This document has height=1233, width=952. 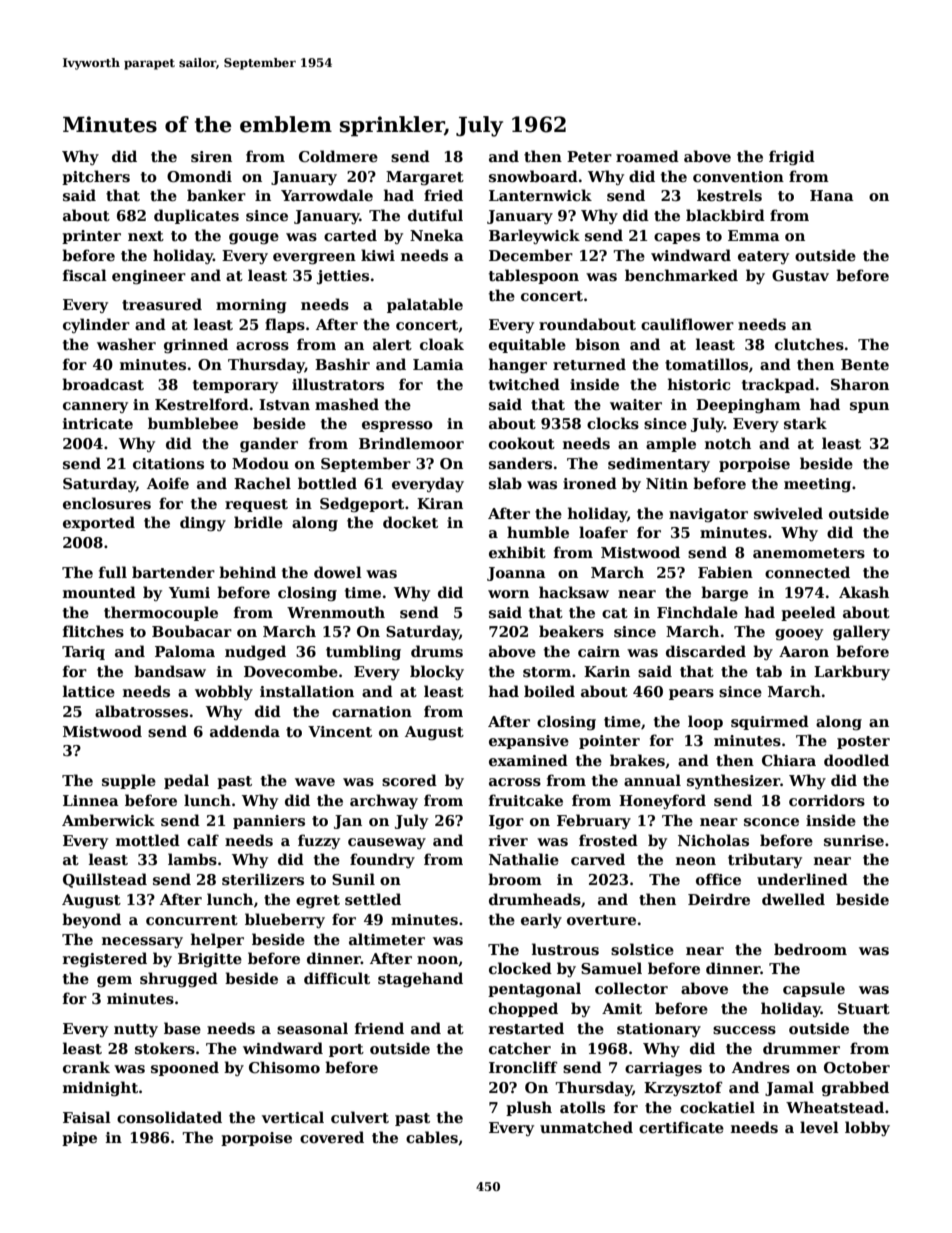 What do you see at coordinates (647, 156) in the document?
I see `roamed` at bounding box center [647, 156].
